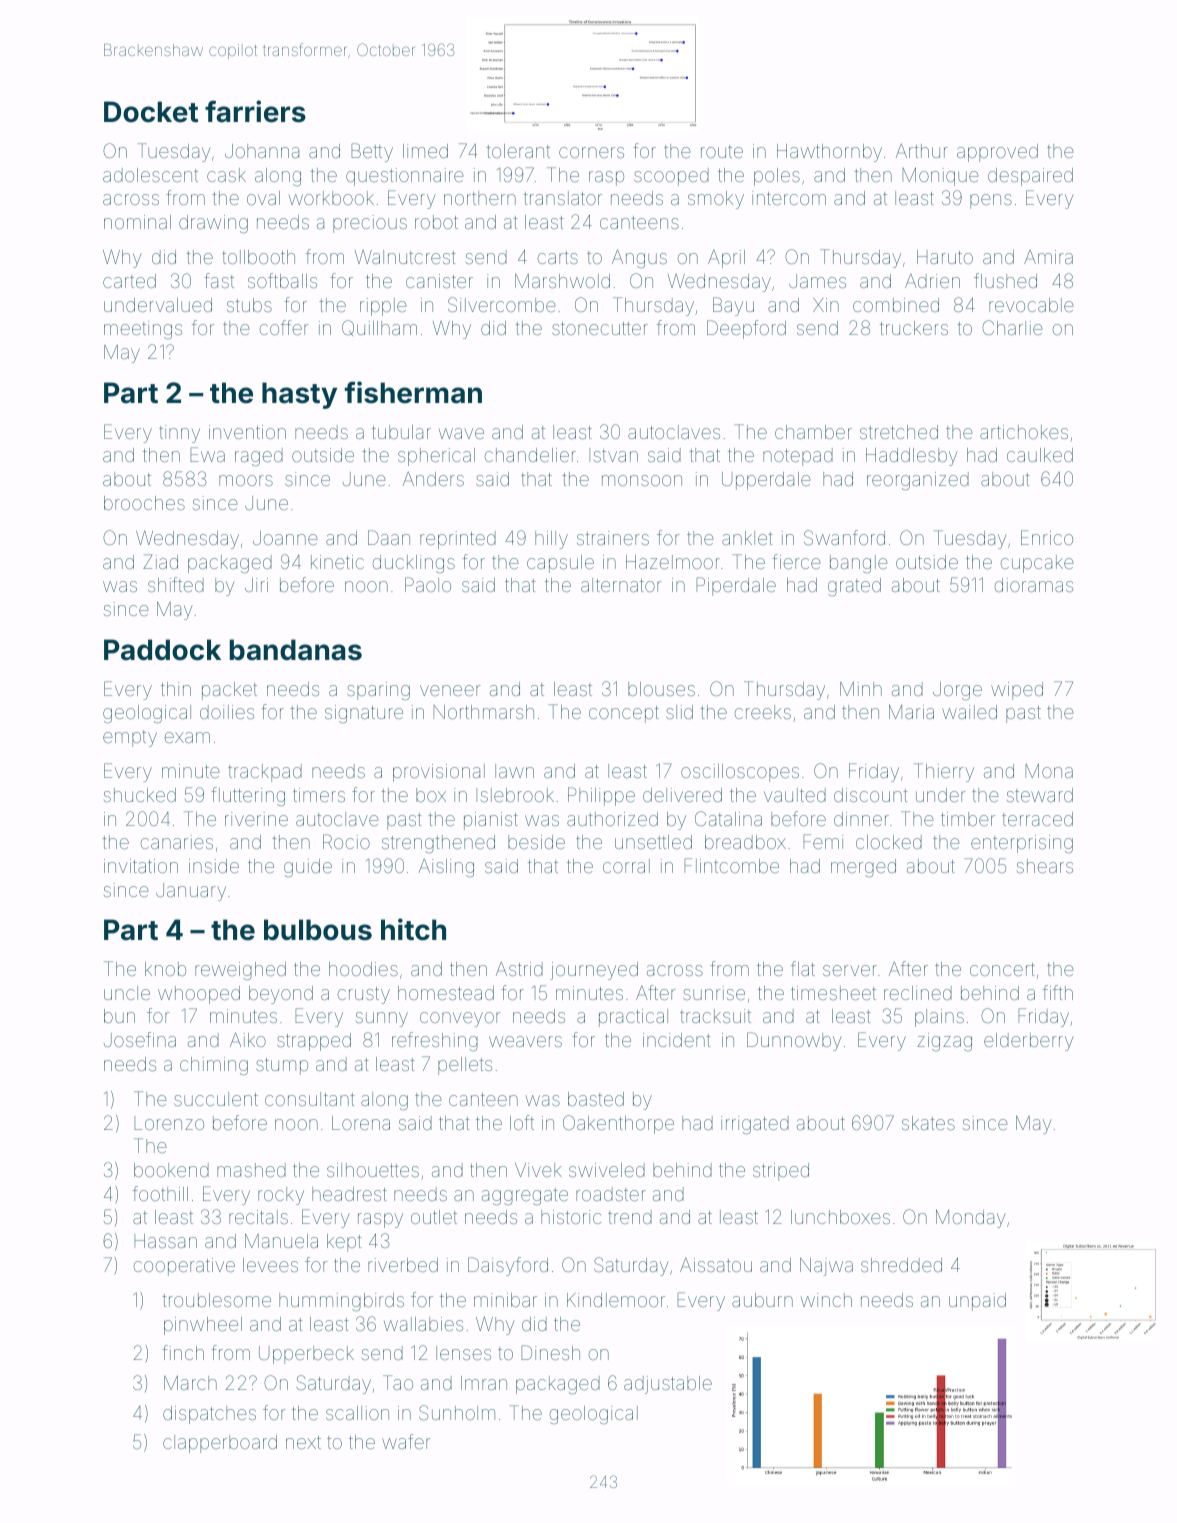 Image resolution: width=1177 pixels, height=1523 pixels. I want to click on Upperdale, so click(766, 481).
